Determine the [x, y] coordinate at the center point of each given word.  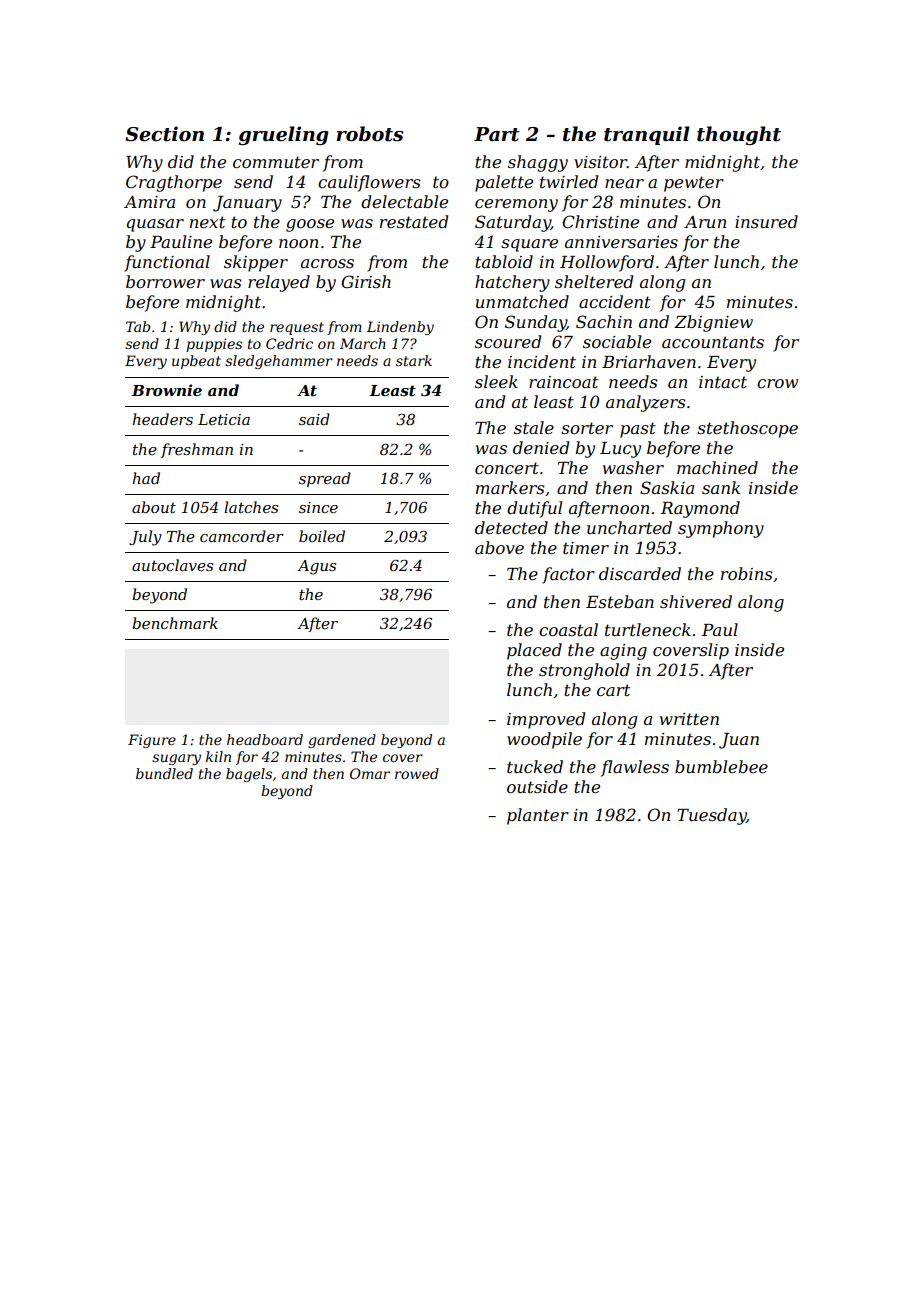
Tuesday [711, 816]
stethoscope [747, 429]
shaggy [538, 163]
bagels [249, 775]
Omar [370, 773]
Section [164, 134]
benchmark [175, 623]
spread [325, 479]
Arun [705, 222]
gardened [342, 741]
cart [613, 690]
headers [162, 419]
